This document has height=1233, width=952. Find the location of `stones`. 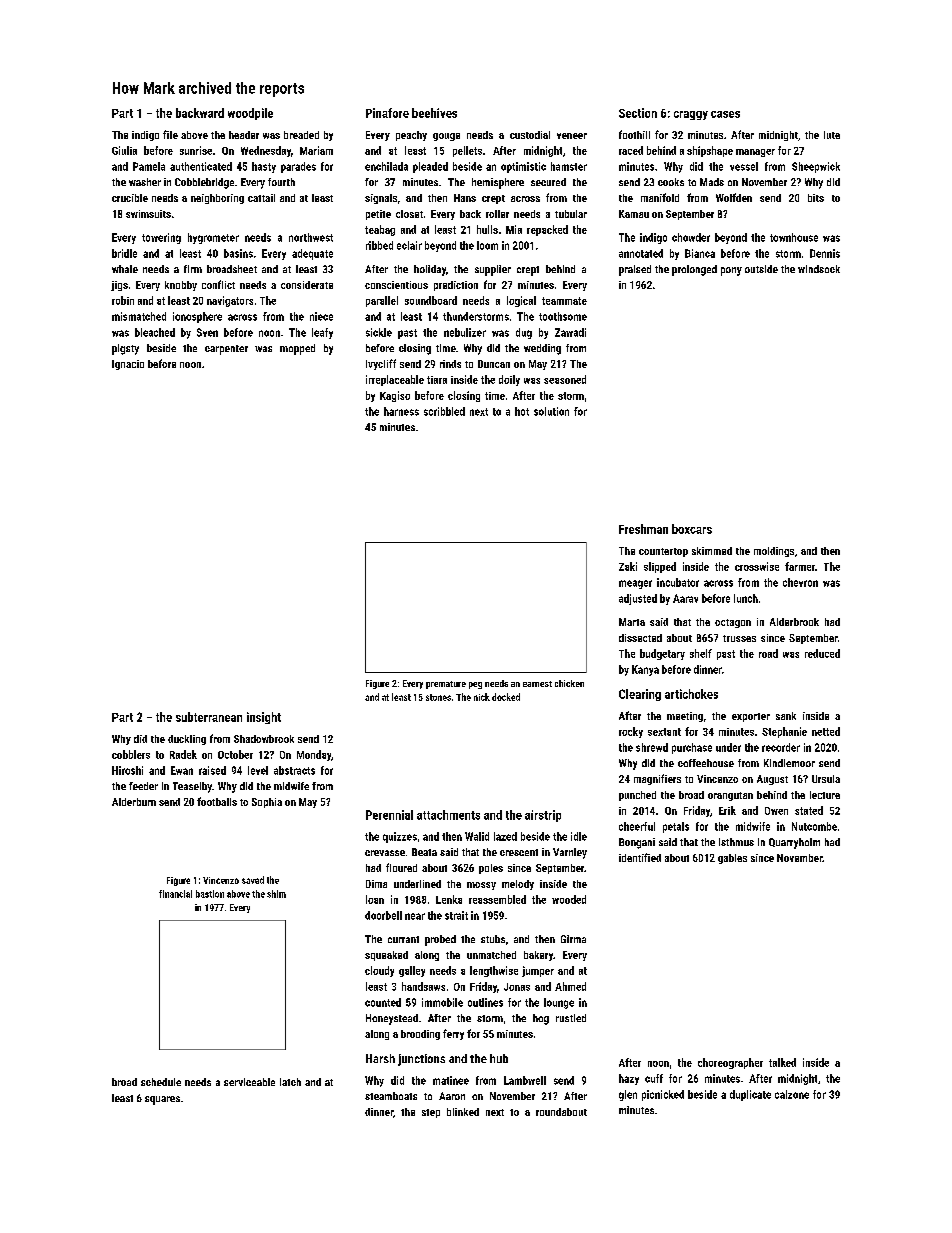

stones is located at coordinates (438, 697).
